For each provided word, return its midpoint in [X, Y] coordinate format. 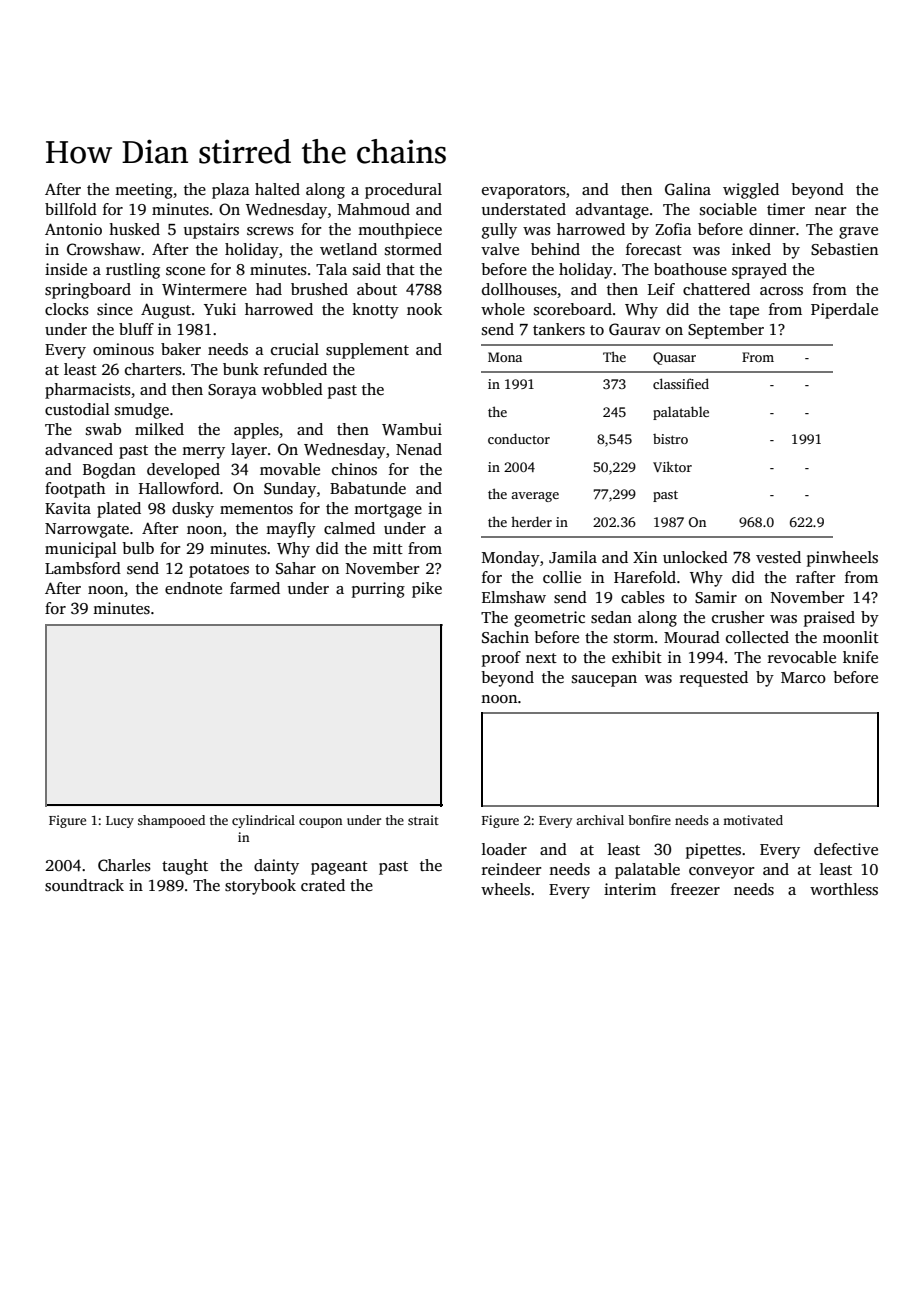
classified [681, 383]
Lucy [120, 822]
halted [277, 189]
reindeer [511, 869]
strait [423, 820]
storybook [260, 887]
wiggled [751, 191]
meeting [144, 191]
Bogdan [109, 471]
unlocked [695, 557]
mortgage [388, 511]
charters [153, 369]
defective [846, 849]
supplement [367, 351]
